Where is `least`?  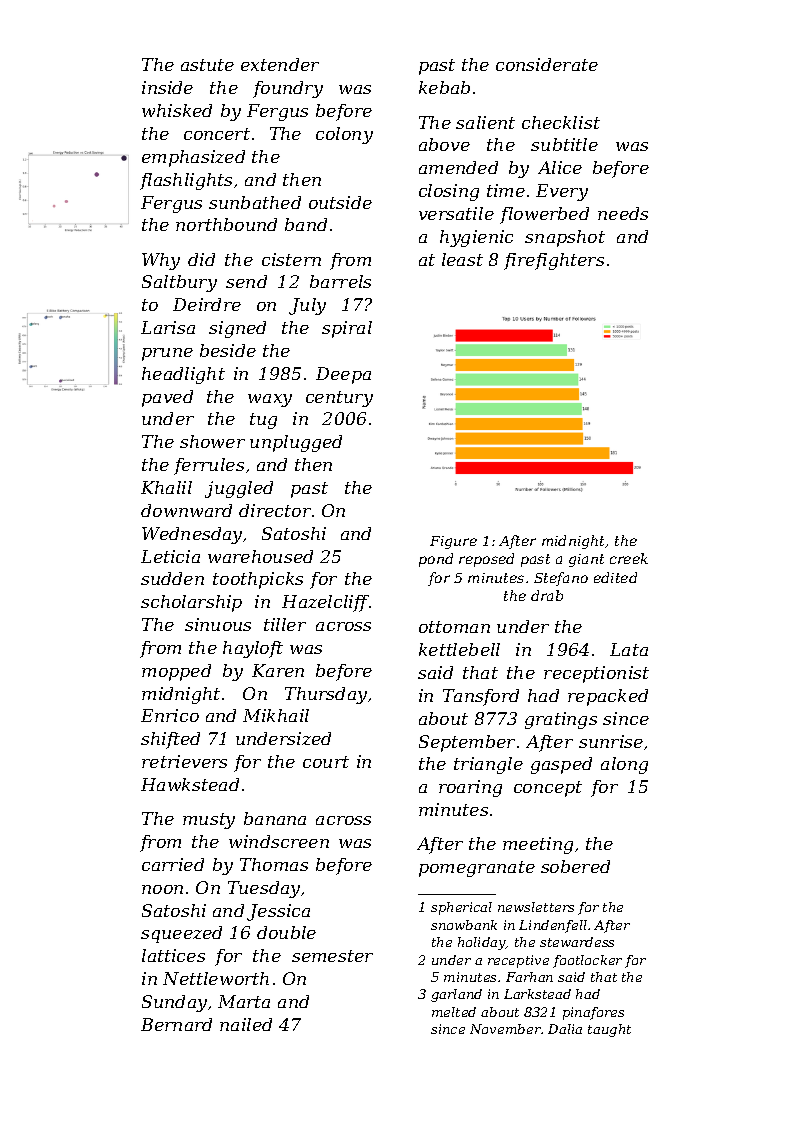 least is located at coordinates (462, 259).
